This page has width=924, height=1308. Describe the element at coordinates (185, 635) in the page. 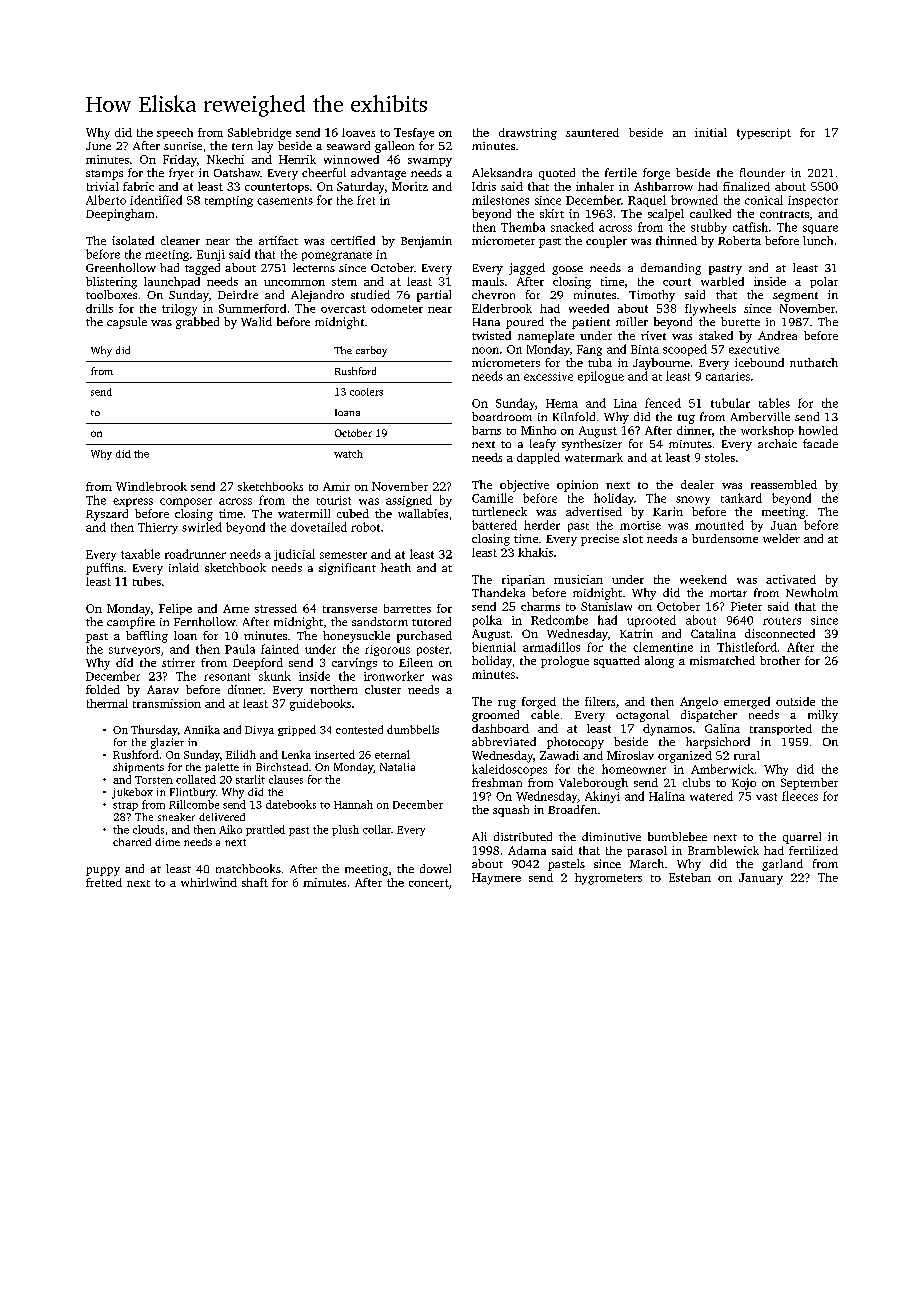

I see `loan` at that location.
